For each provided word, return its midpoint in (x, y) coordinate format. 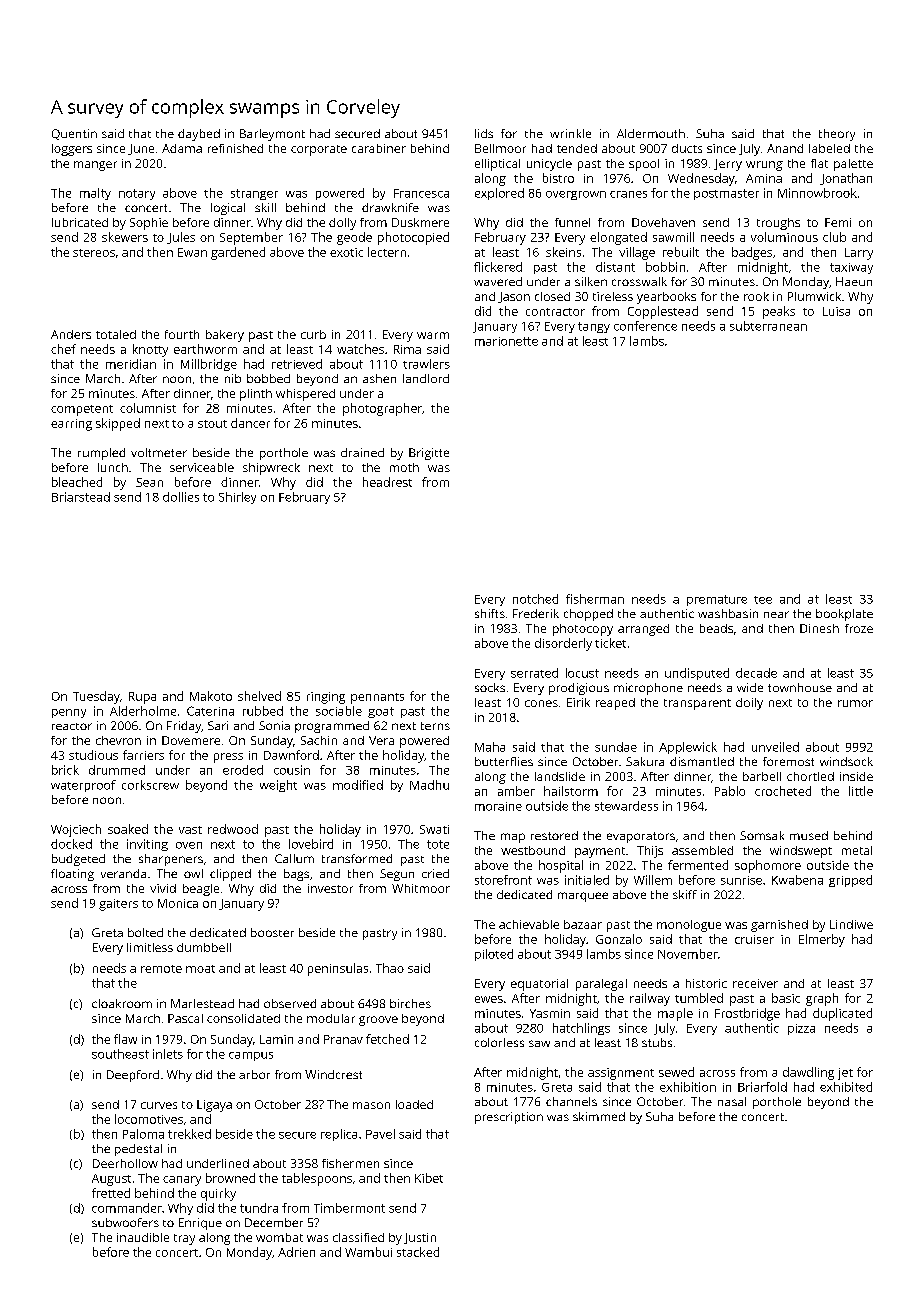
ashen (379, 378)
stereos (94, 253)
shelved (259, 696)
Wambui (368, 1252)
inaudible (143, 1237)
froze (859, 628)
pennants (377, 698)
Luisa (836, 311)
